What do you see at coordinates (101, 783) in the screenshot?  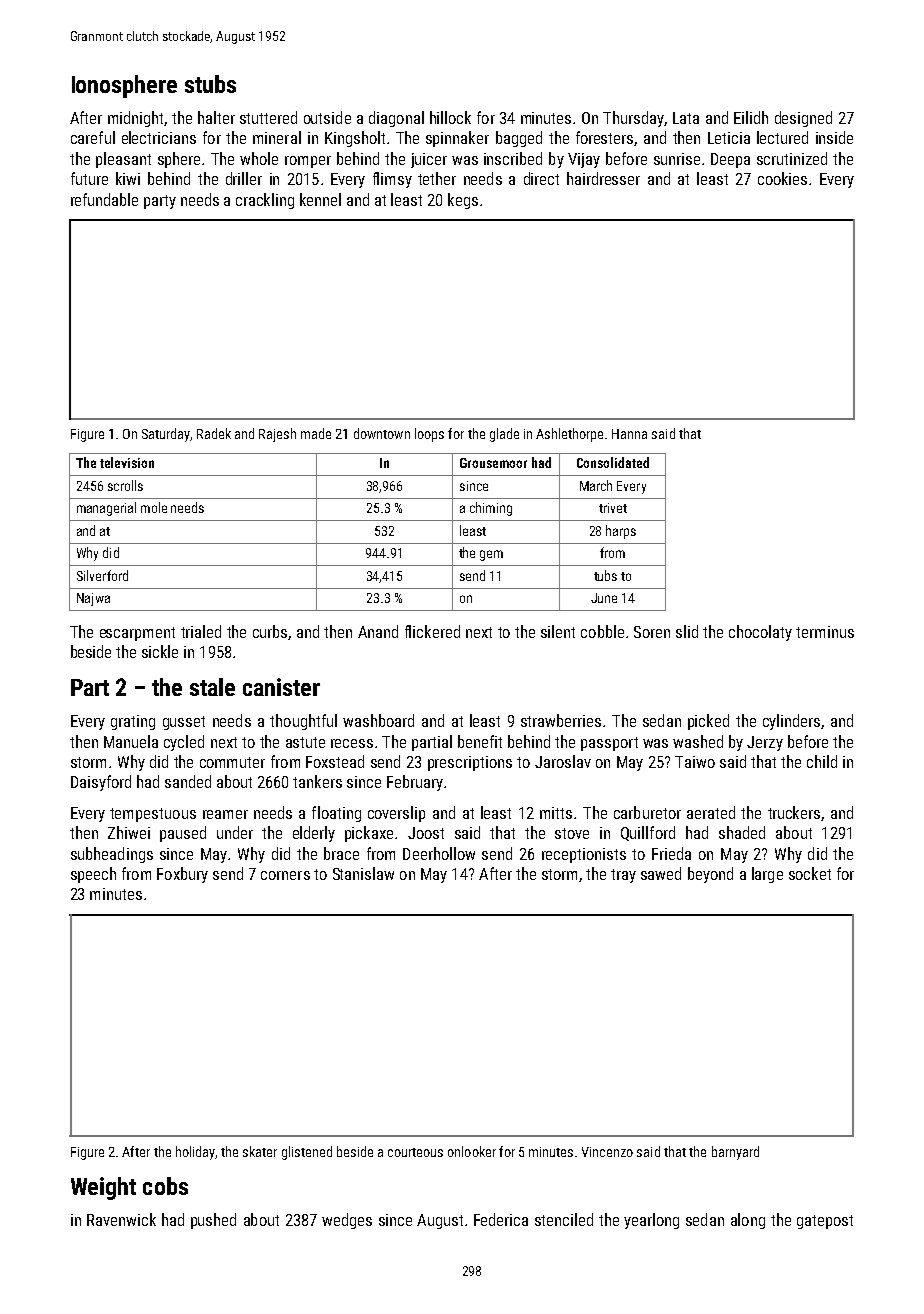 I see `Daisyford` at bounding box center [101, 783].
